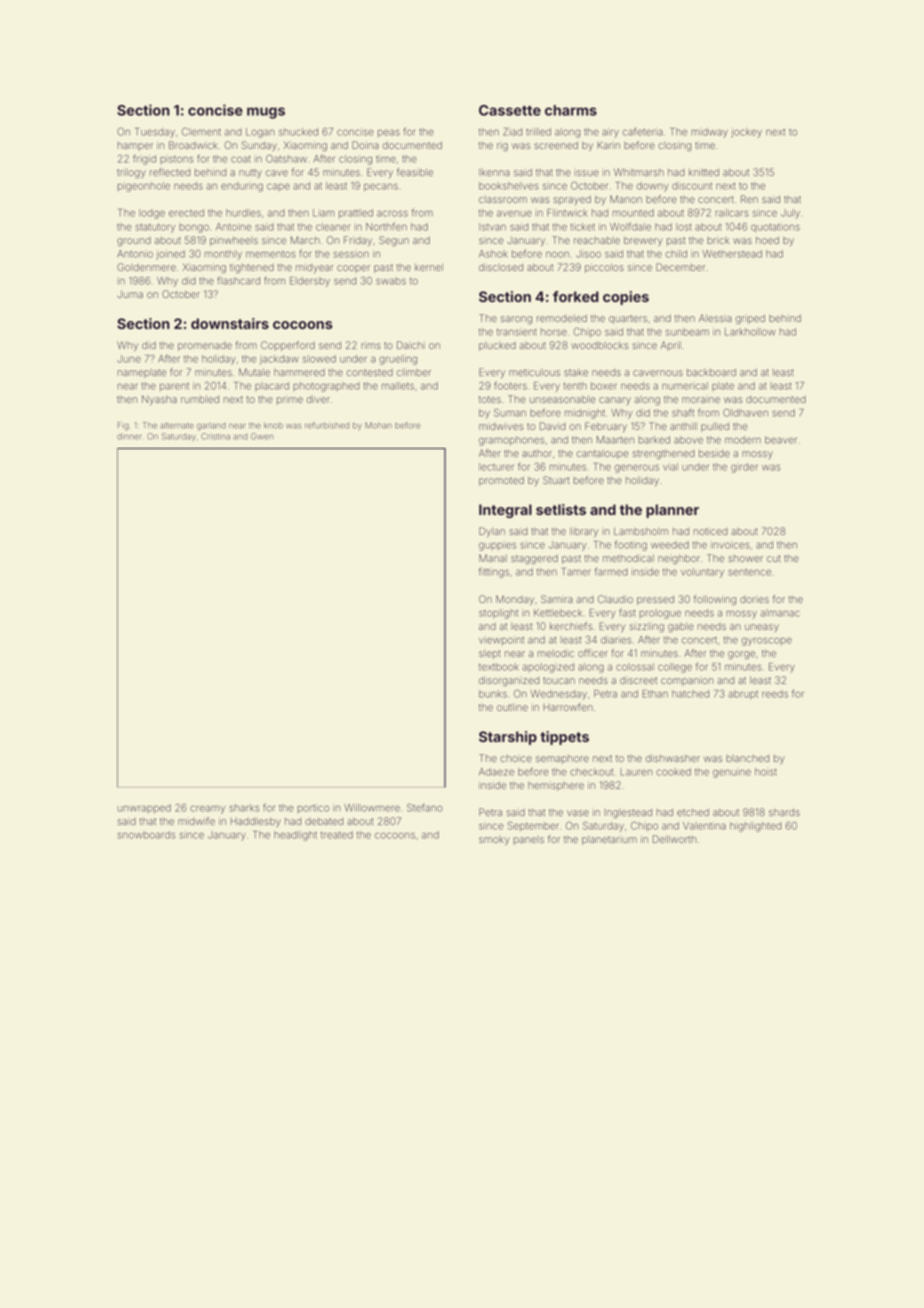 The height and width of the screenshot is (1308, 924). Describe the element at coordinates (510, 110) in the screenshot. I see `Cassette` at that location.
